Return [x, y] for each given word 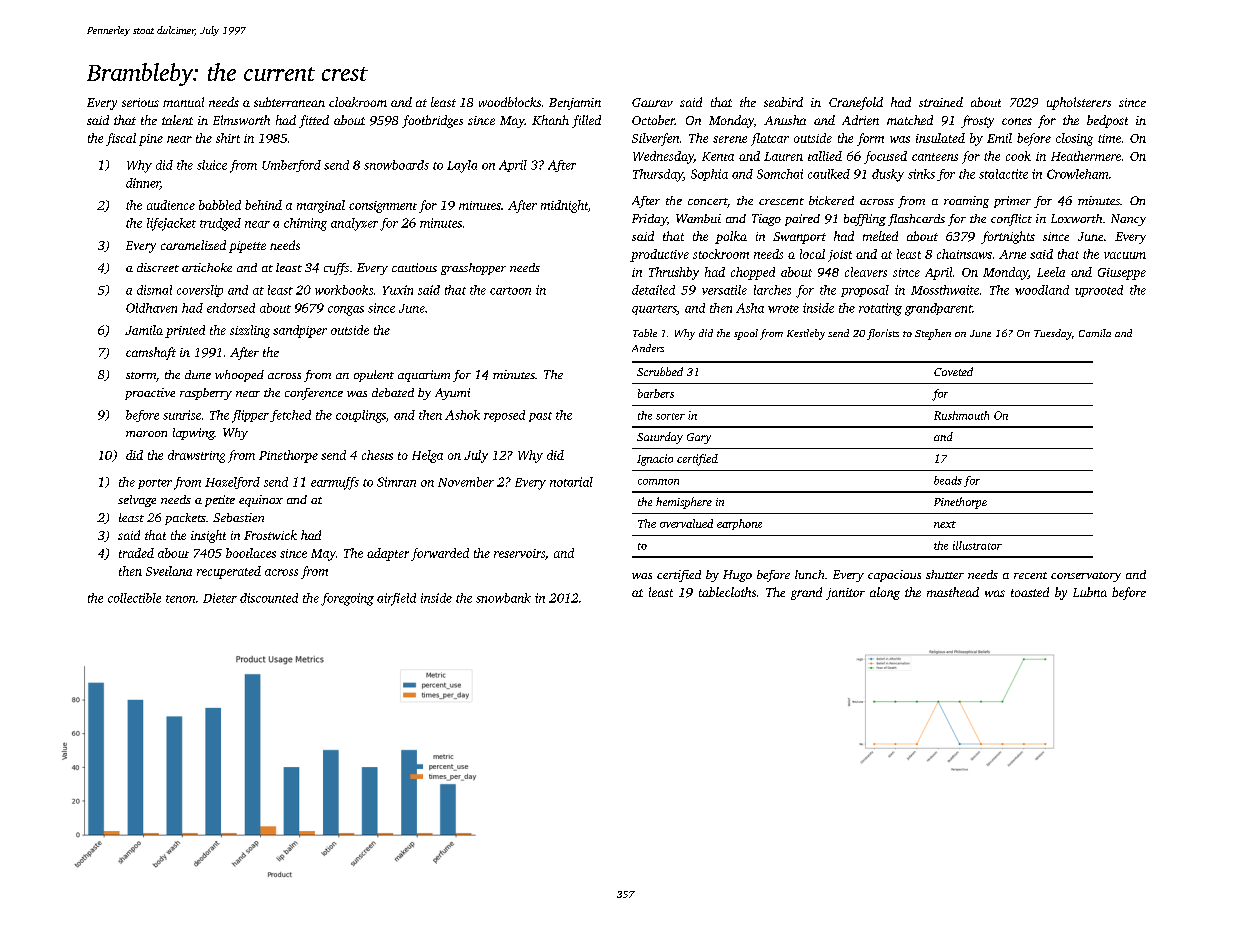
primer [1012, 202]
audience [171, 205]
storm [141, 375]
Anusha [785, 120]
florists [883, 334]
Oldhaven [151, 308]
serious [140, 102]
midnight [564, 206]
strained [941, 102]
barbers [656, 393]
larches [772, 290]
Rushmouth [961, 415]
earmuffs [335, 483]
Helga [427, 456]
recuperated [229, 572]
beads [948, 480]
